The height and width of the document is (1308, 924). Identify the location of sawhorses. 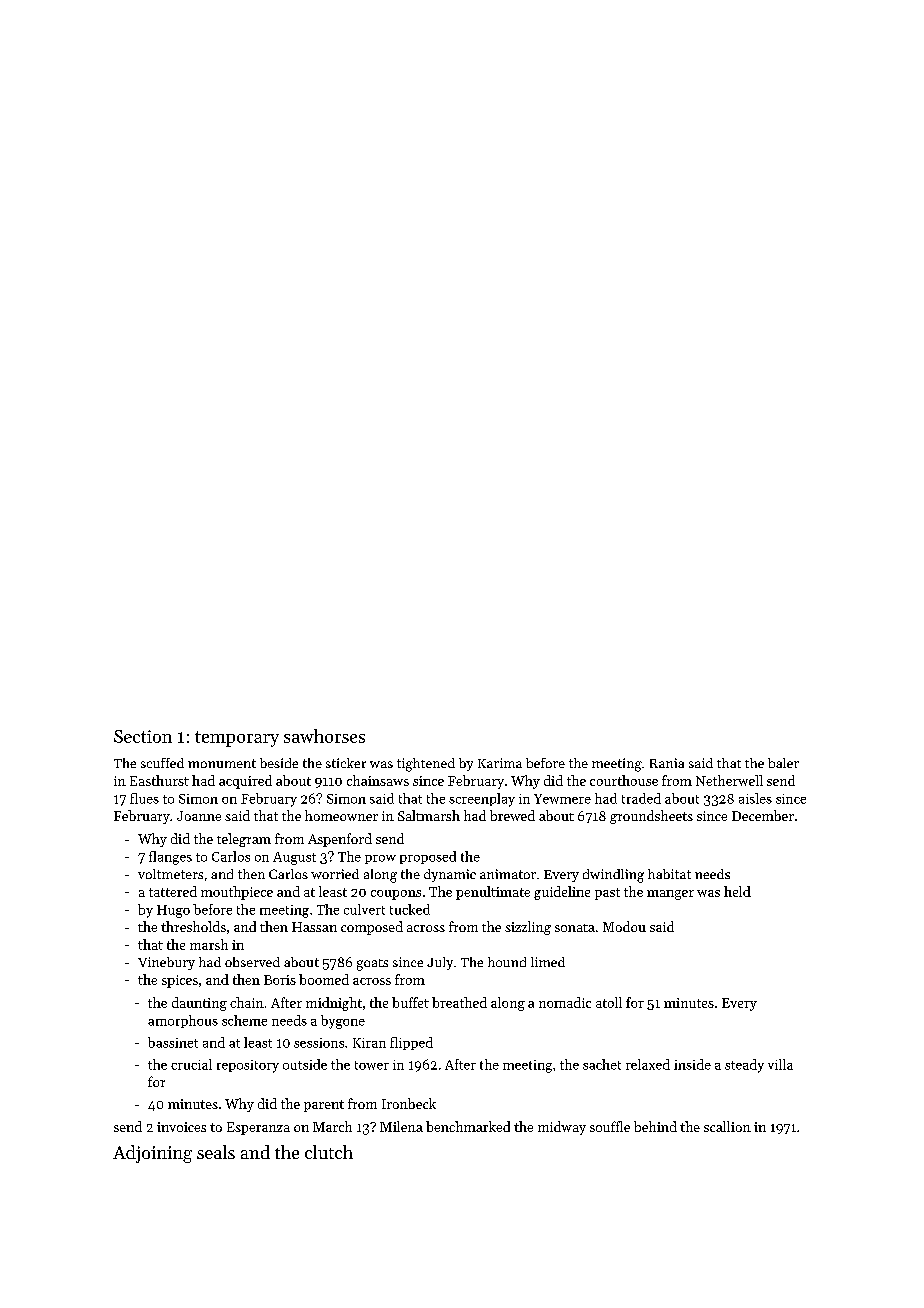
(324, 736).
